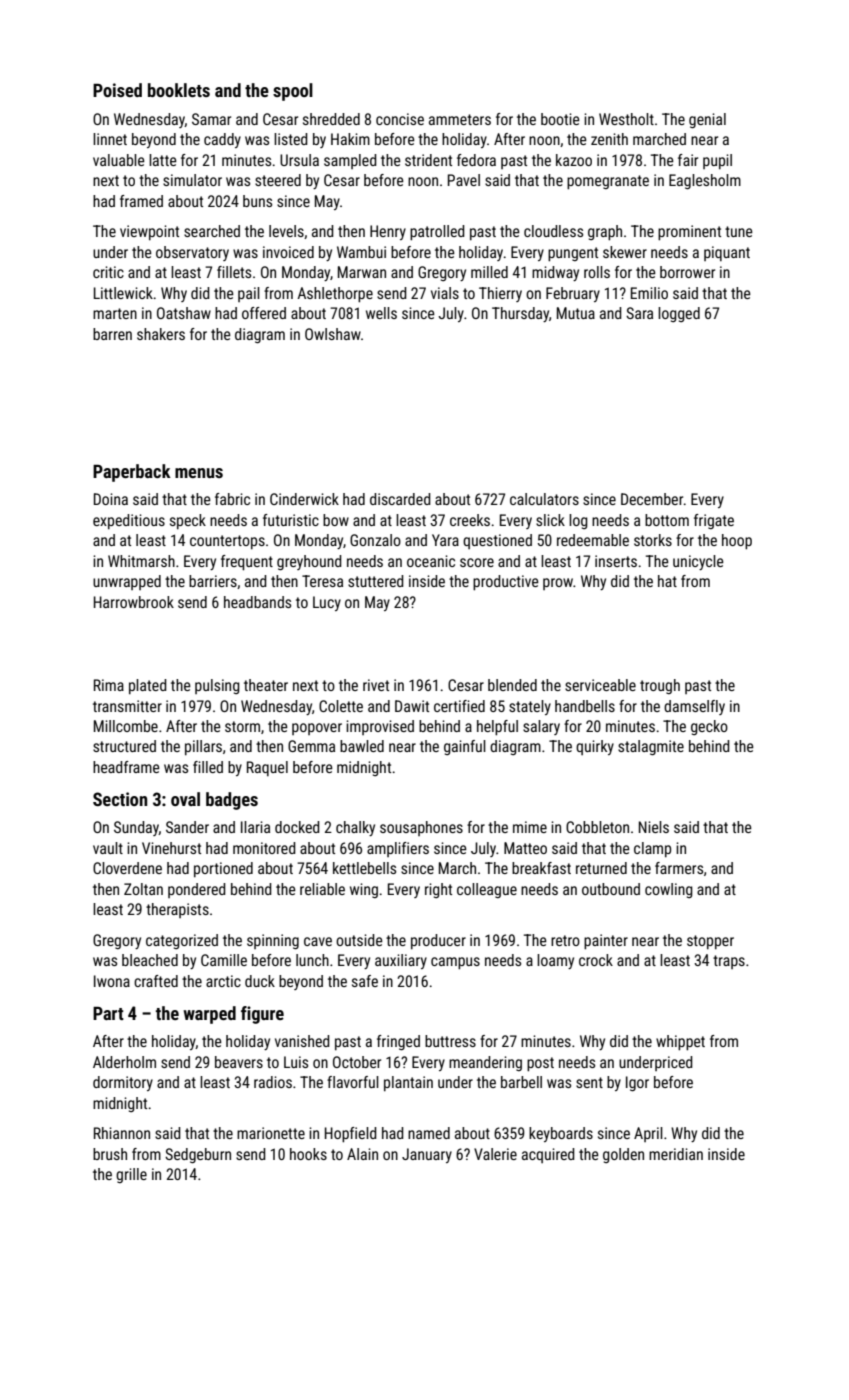 Image resolution: width=849 pixels, height=1400 pixels. I want to click on Iwona, so click(112, 981).
